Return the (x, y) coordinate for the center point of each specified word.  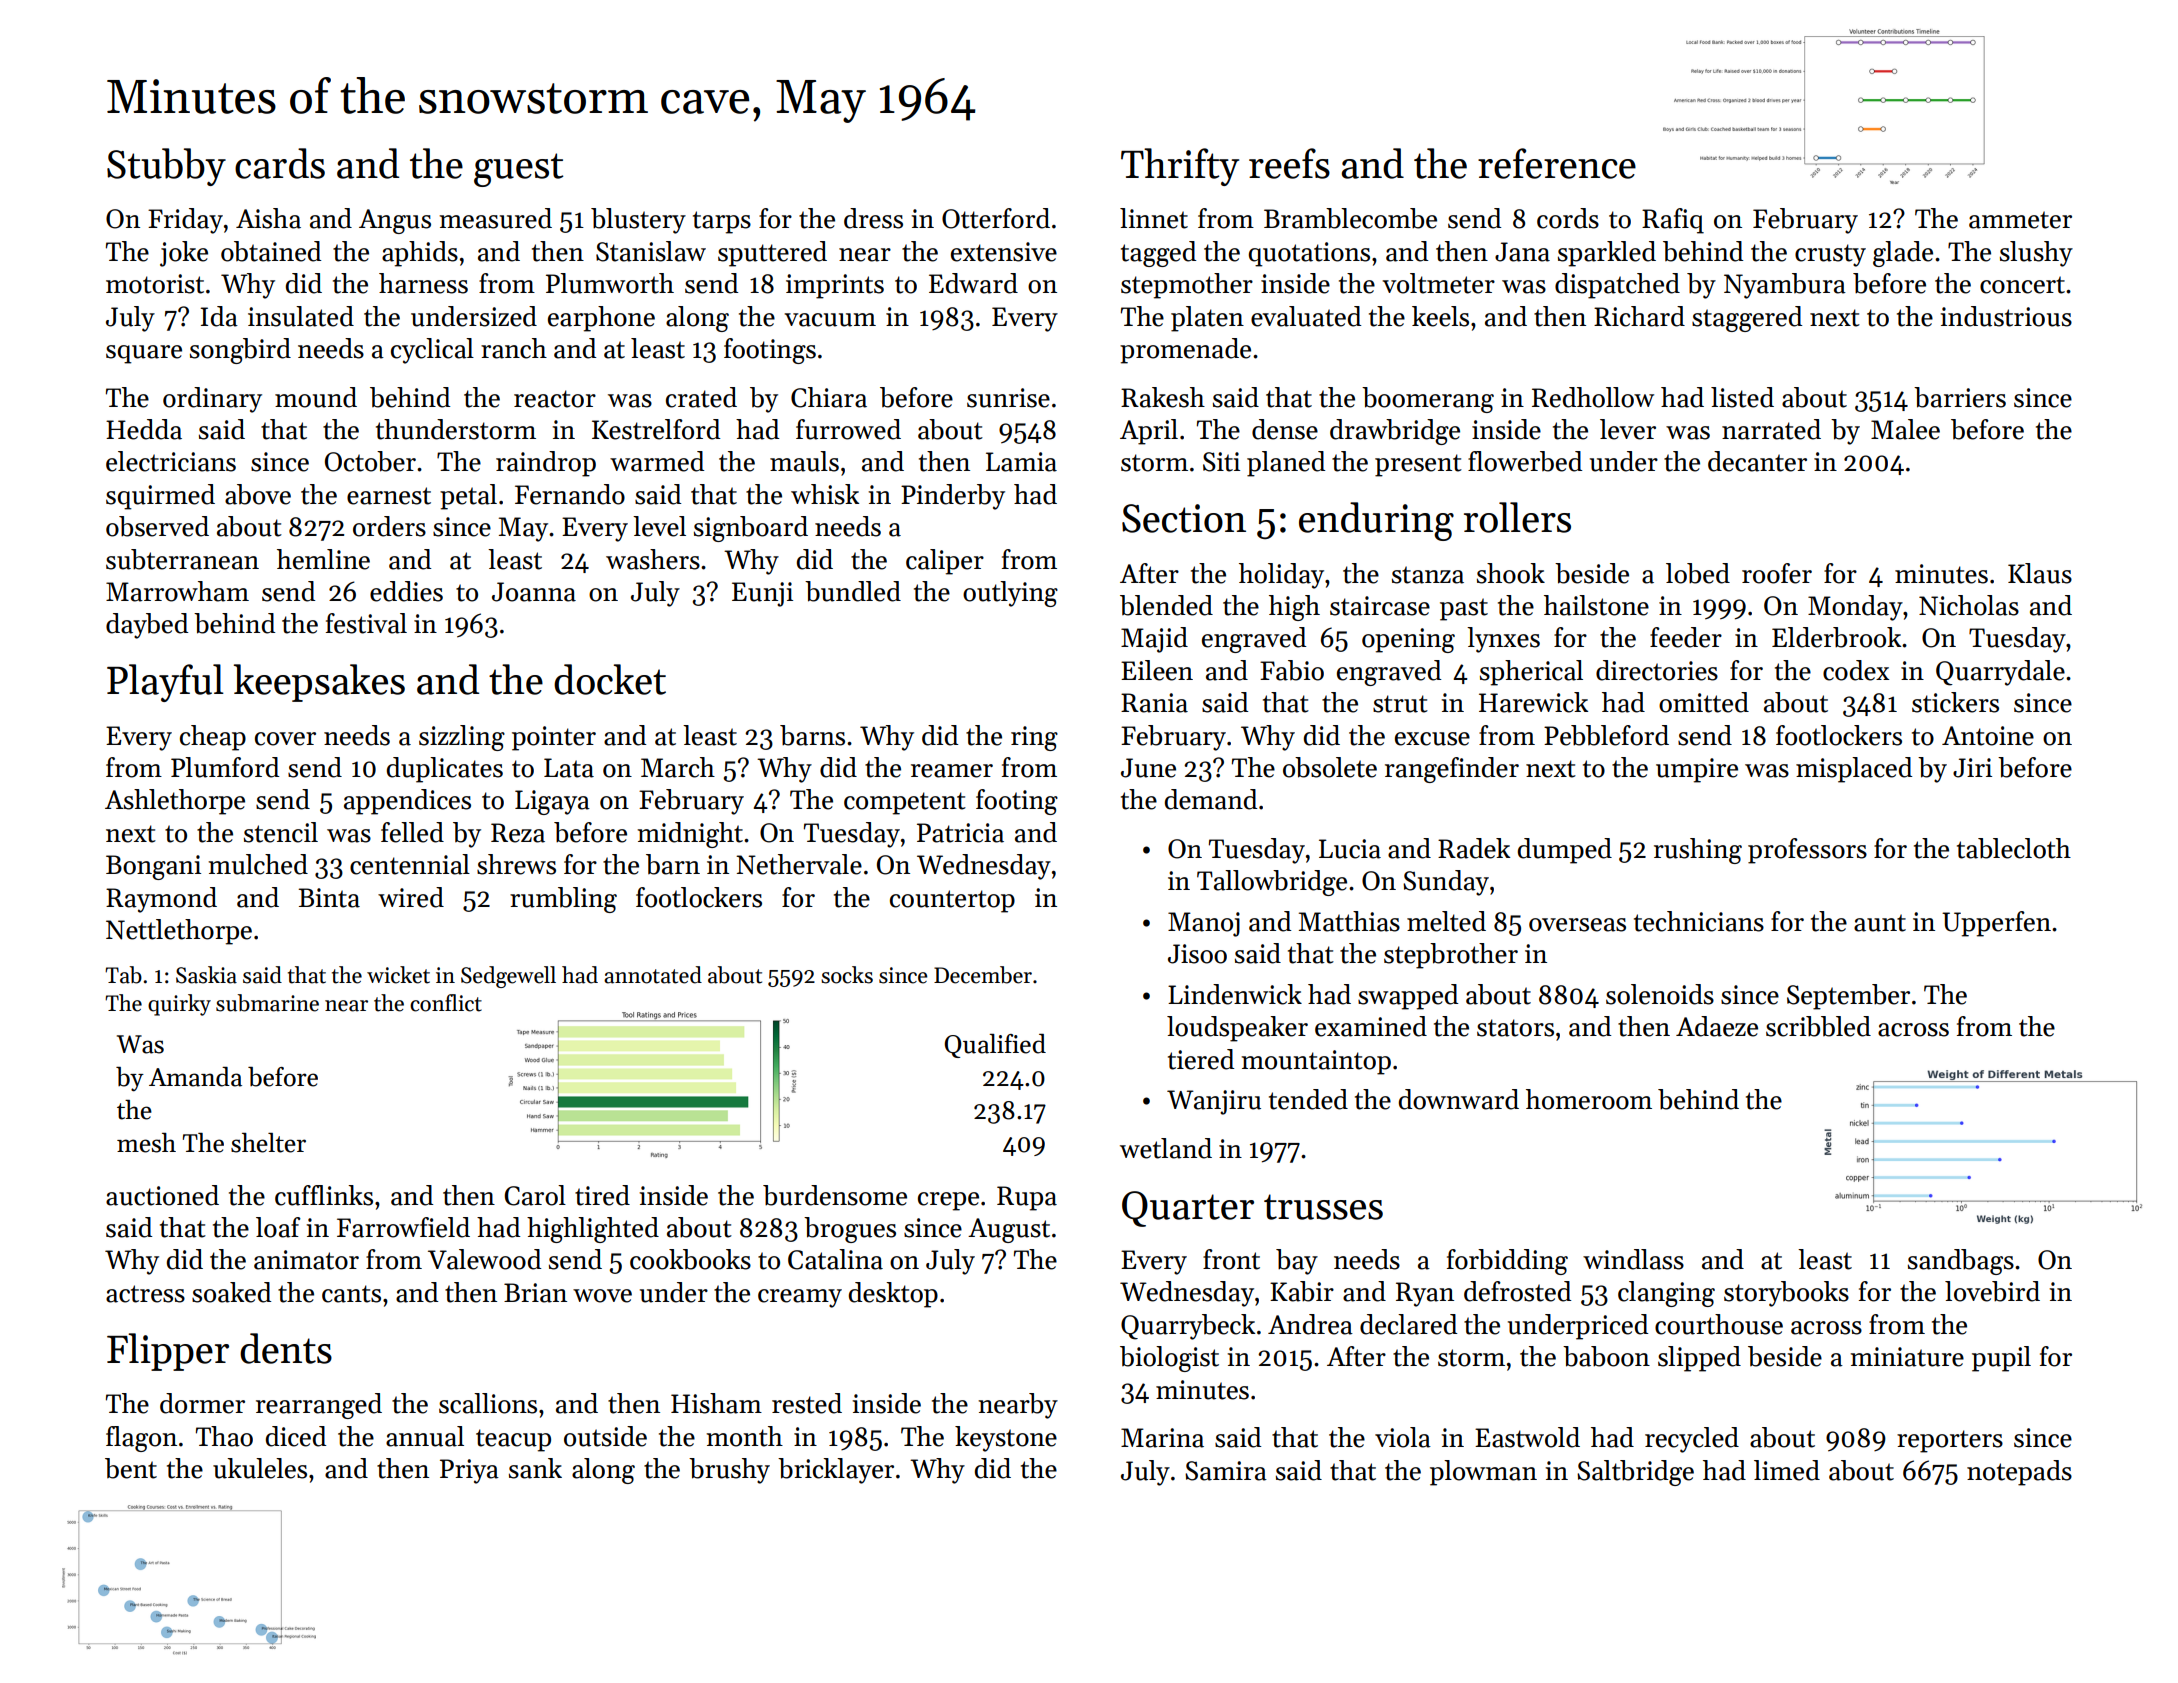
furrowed (848, 429)
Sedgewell (508, 977)
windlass (1633, 1259)
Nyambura (1785, 286)
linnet (1154, 218)
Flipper (168, 1352)
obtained (271, 251)
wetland (1166, 1148)
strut (1400, 704)
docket (610, 679)
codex (1856, 670)
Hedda (144, 429)
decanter (1757, 461)
